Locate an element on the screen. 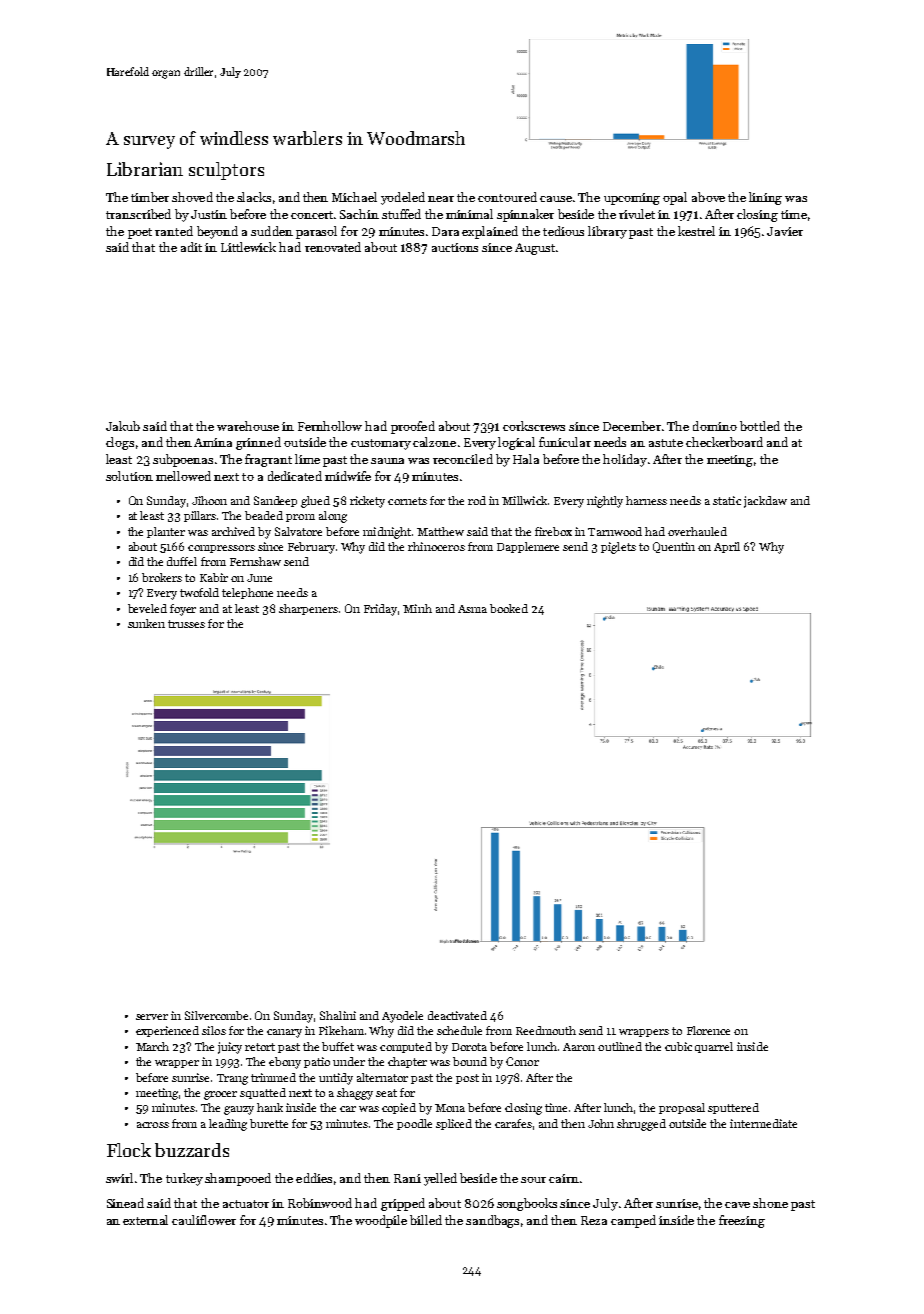 This screenshot has height=1314, width=924. overhauled is located at coordinates (697, 531).
